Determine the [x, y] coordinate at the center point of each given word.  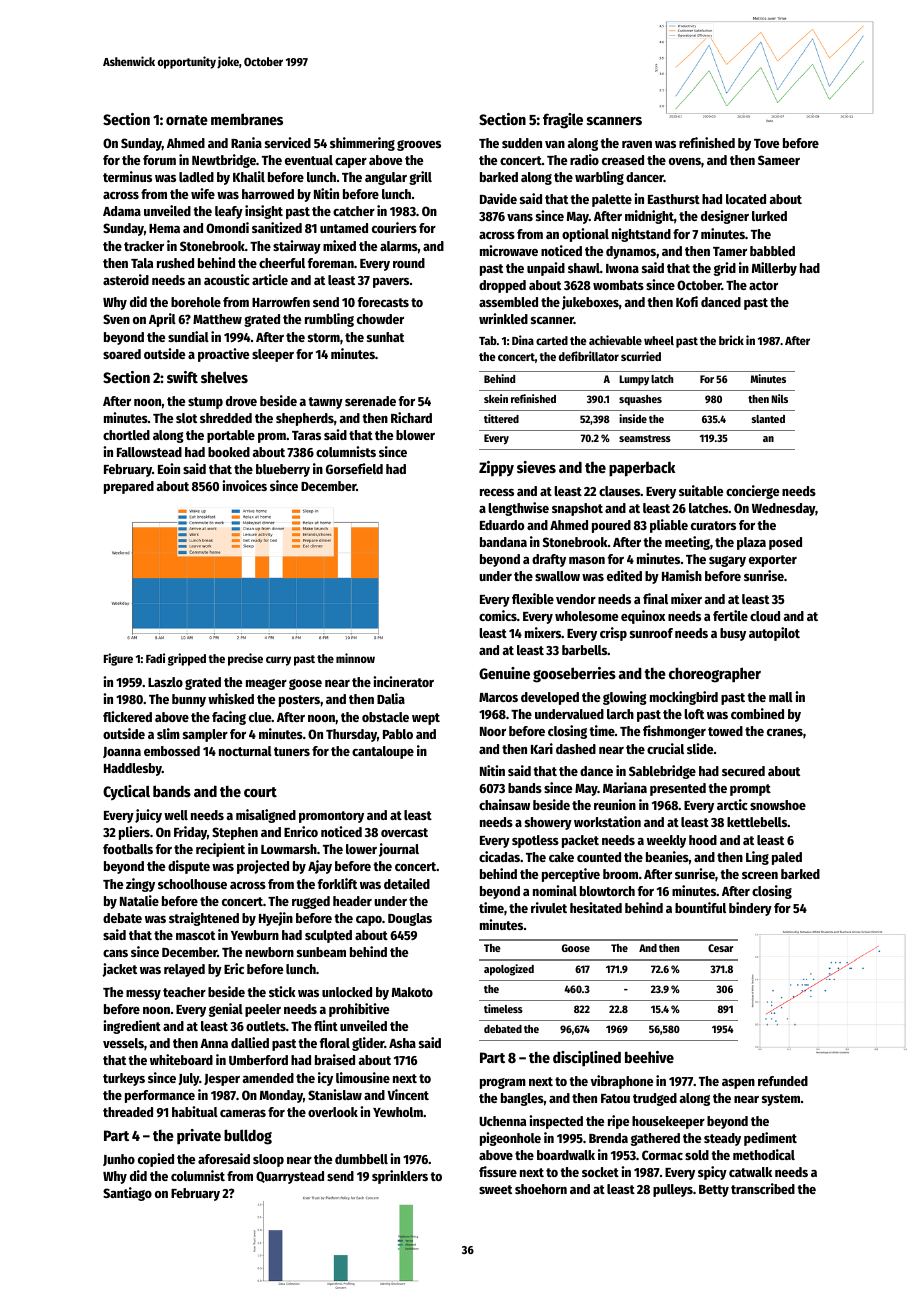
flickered [127, 716]
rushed [175, 263]
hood [703, 840]
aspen [738, 1084]
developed [550, 698]
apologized [509, 970]
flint [326, 1025]
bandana [503, 542]
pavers [391, 283]
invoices [244, 485]
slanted [768, 419]
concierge [752, 492]
